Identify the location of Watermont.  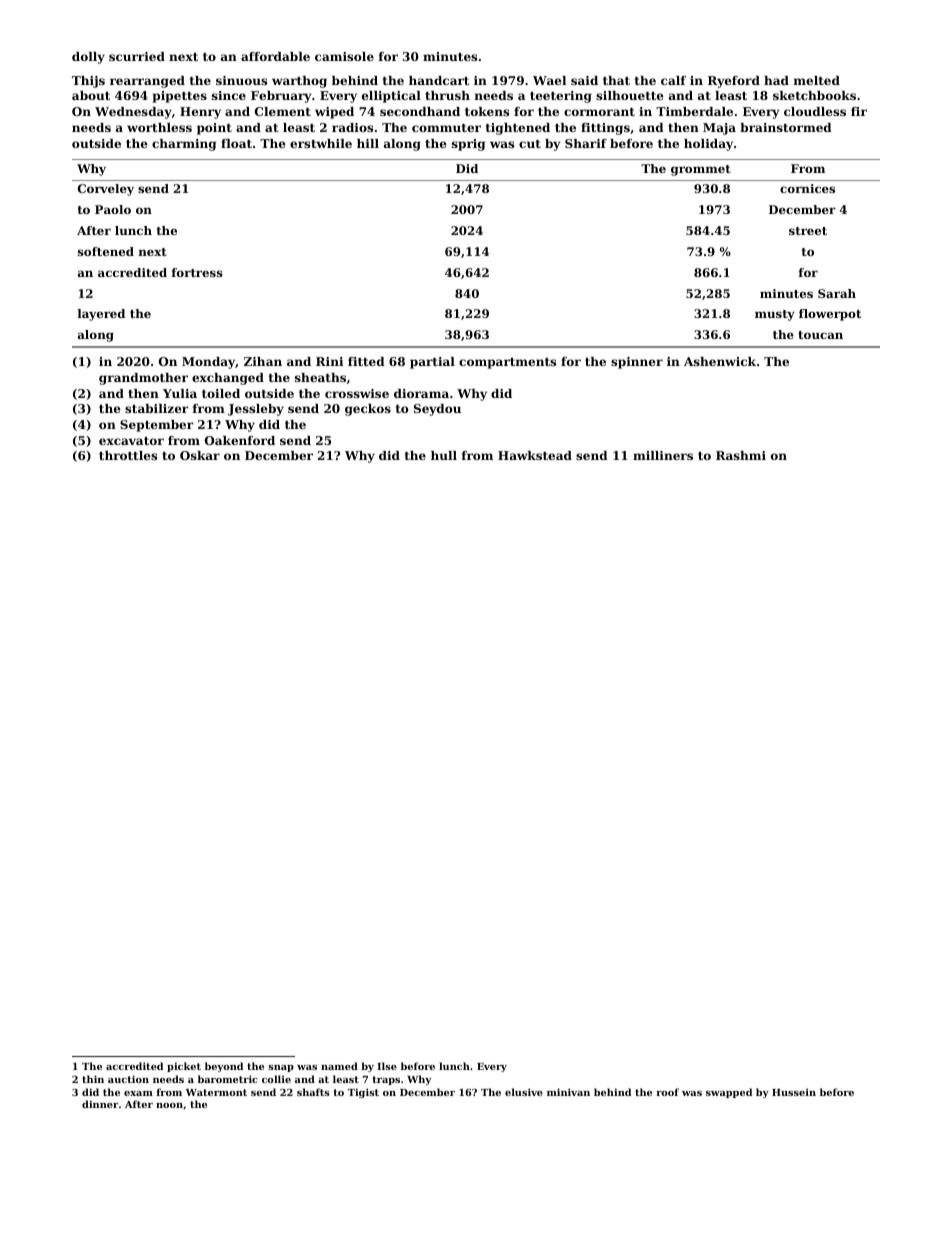
(216, 1092).
